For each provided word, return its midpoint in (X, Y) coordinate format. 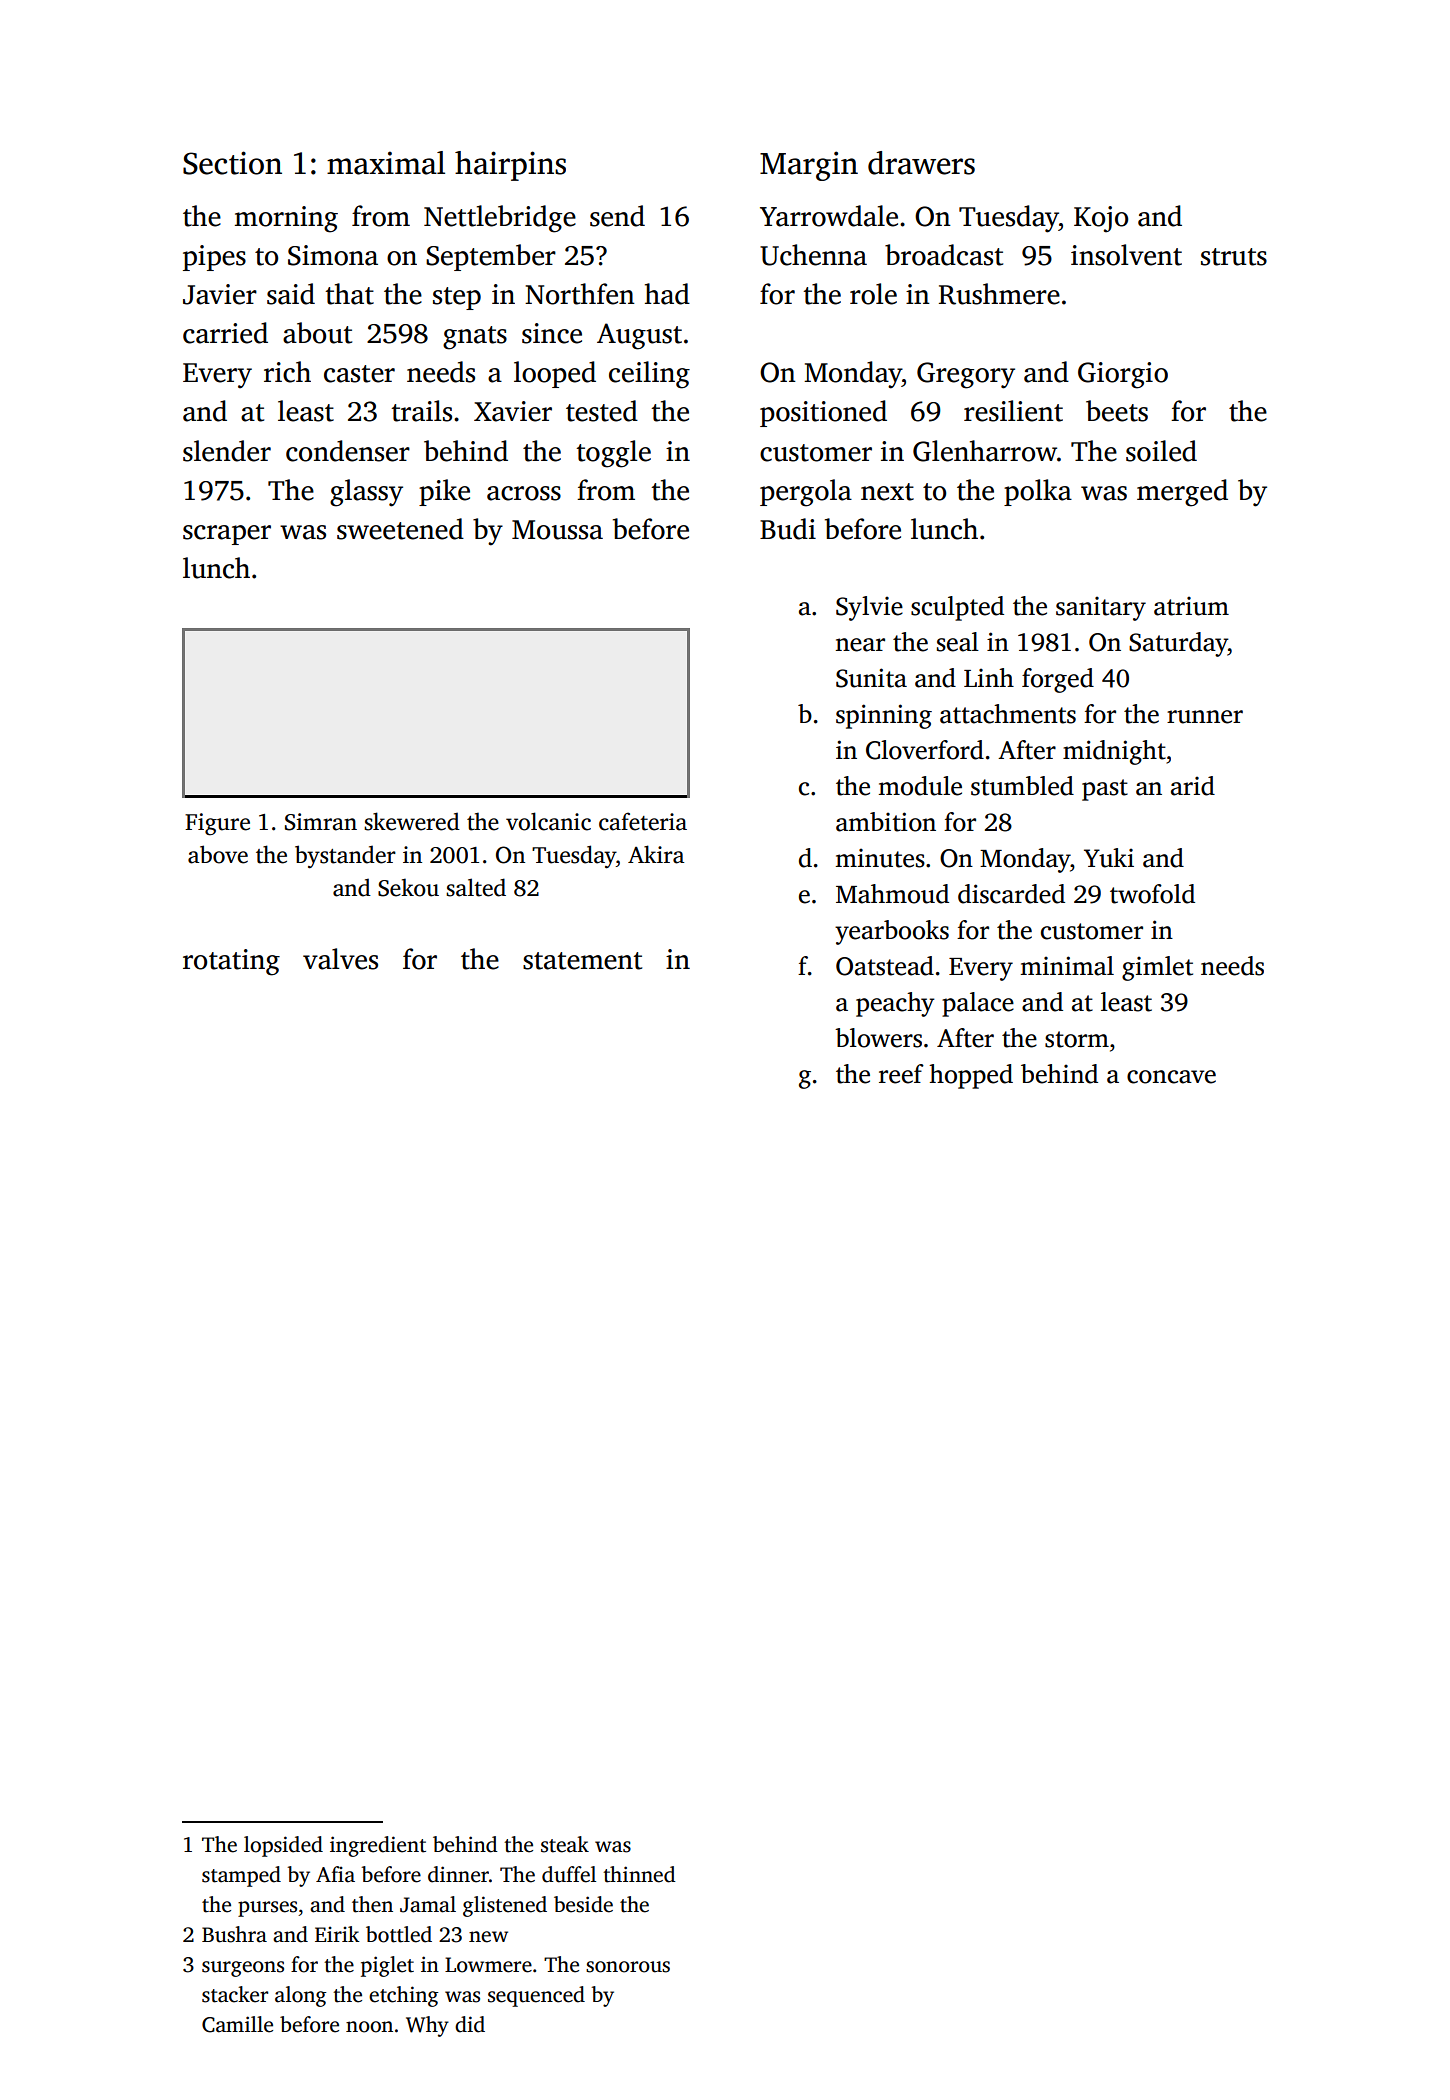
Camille (237, 2024)
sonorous (628, 1967)
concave (1171, 1077)
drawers (921, 163)
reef (901, 1074)
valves (340, 959)
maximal (386, 163)
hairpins (510, 166)
